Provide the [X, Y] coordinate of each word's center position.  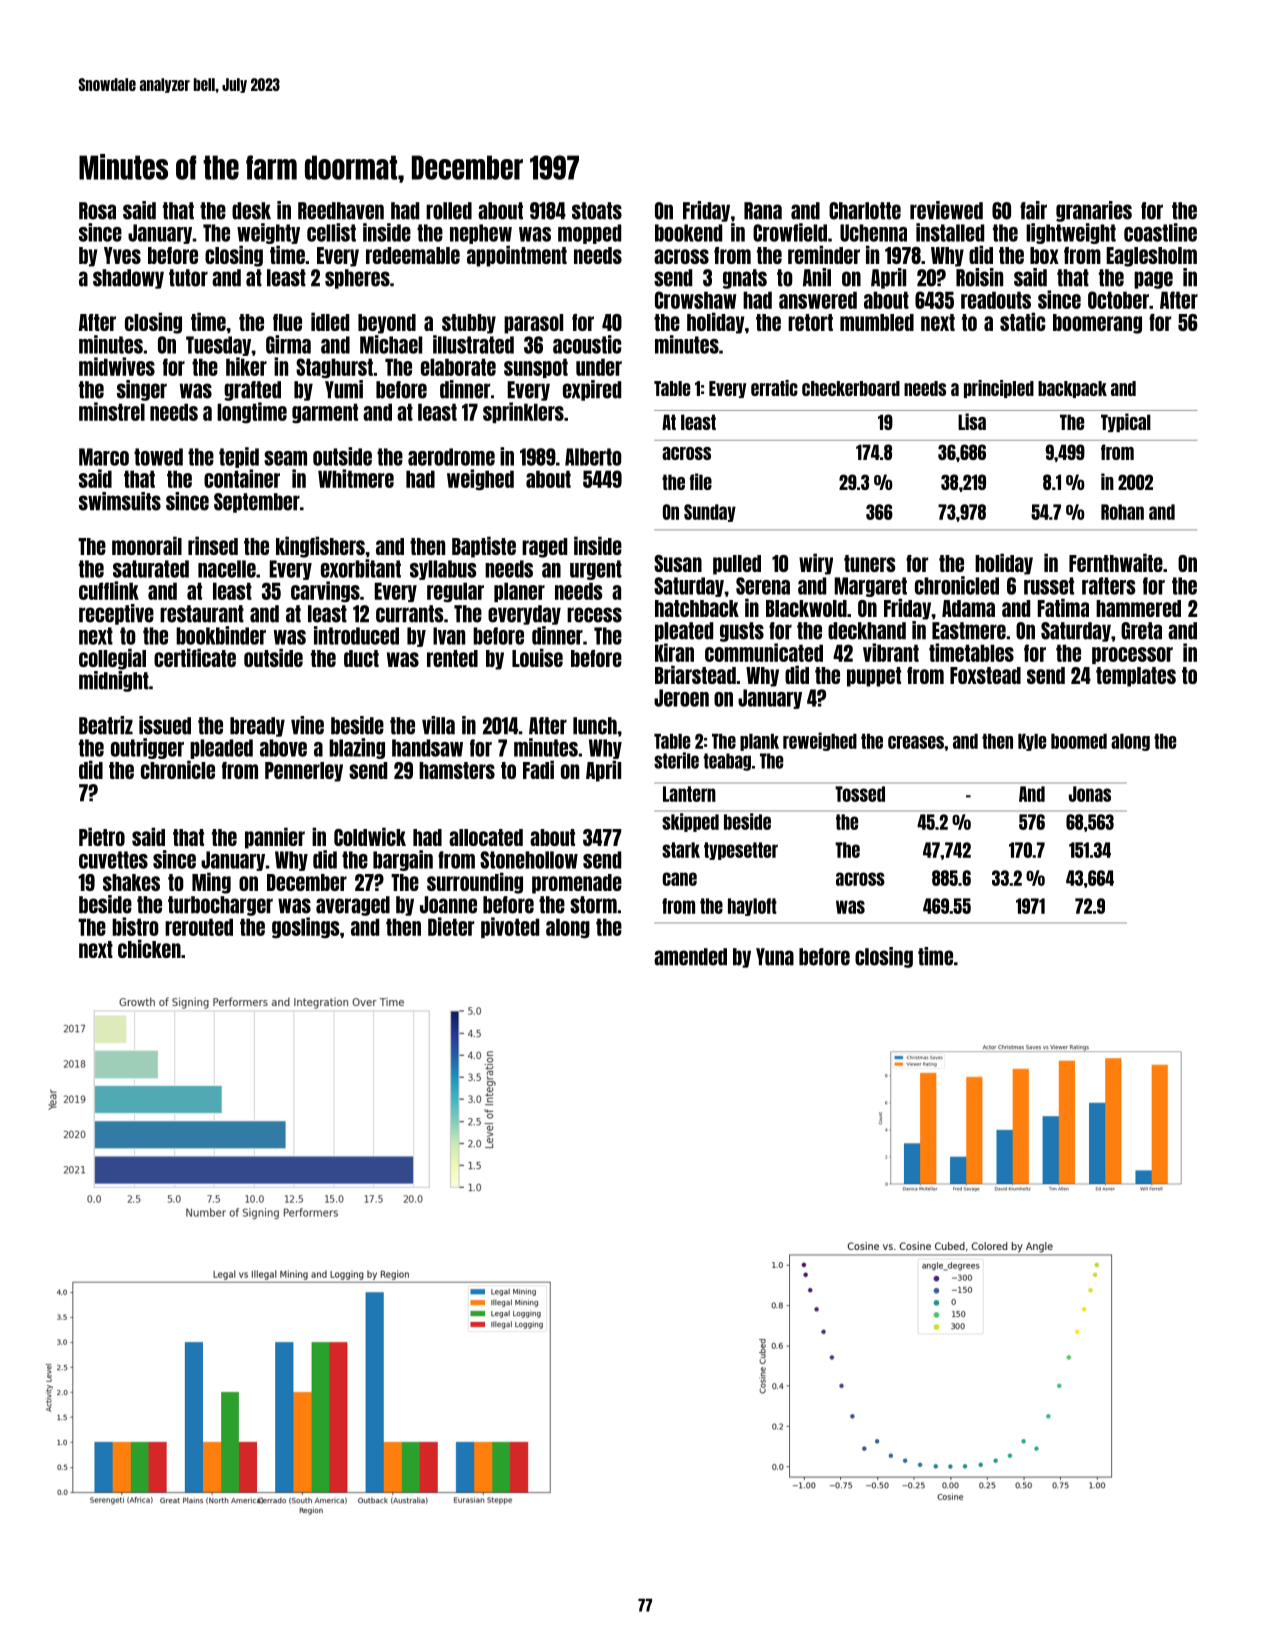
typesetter [741, 851]
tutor [188, 278]
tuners [869, 563]
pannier [275, 838]
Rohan [1122, 512]
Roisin [979, 277]
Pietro [102, 836]
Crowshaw [695, 300]
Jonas [1090, 794]
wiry [816, 564]
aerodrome [451, 457]
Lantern [689, 794]
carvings [325, 592]
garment [325, 413]
